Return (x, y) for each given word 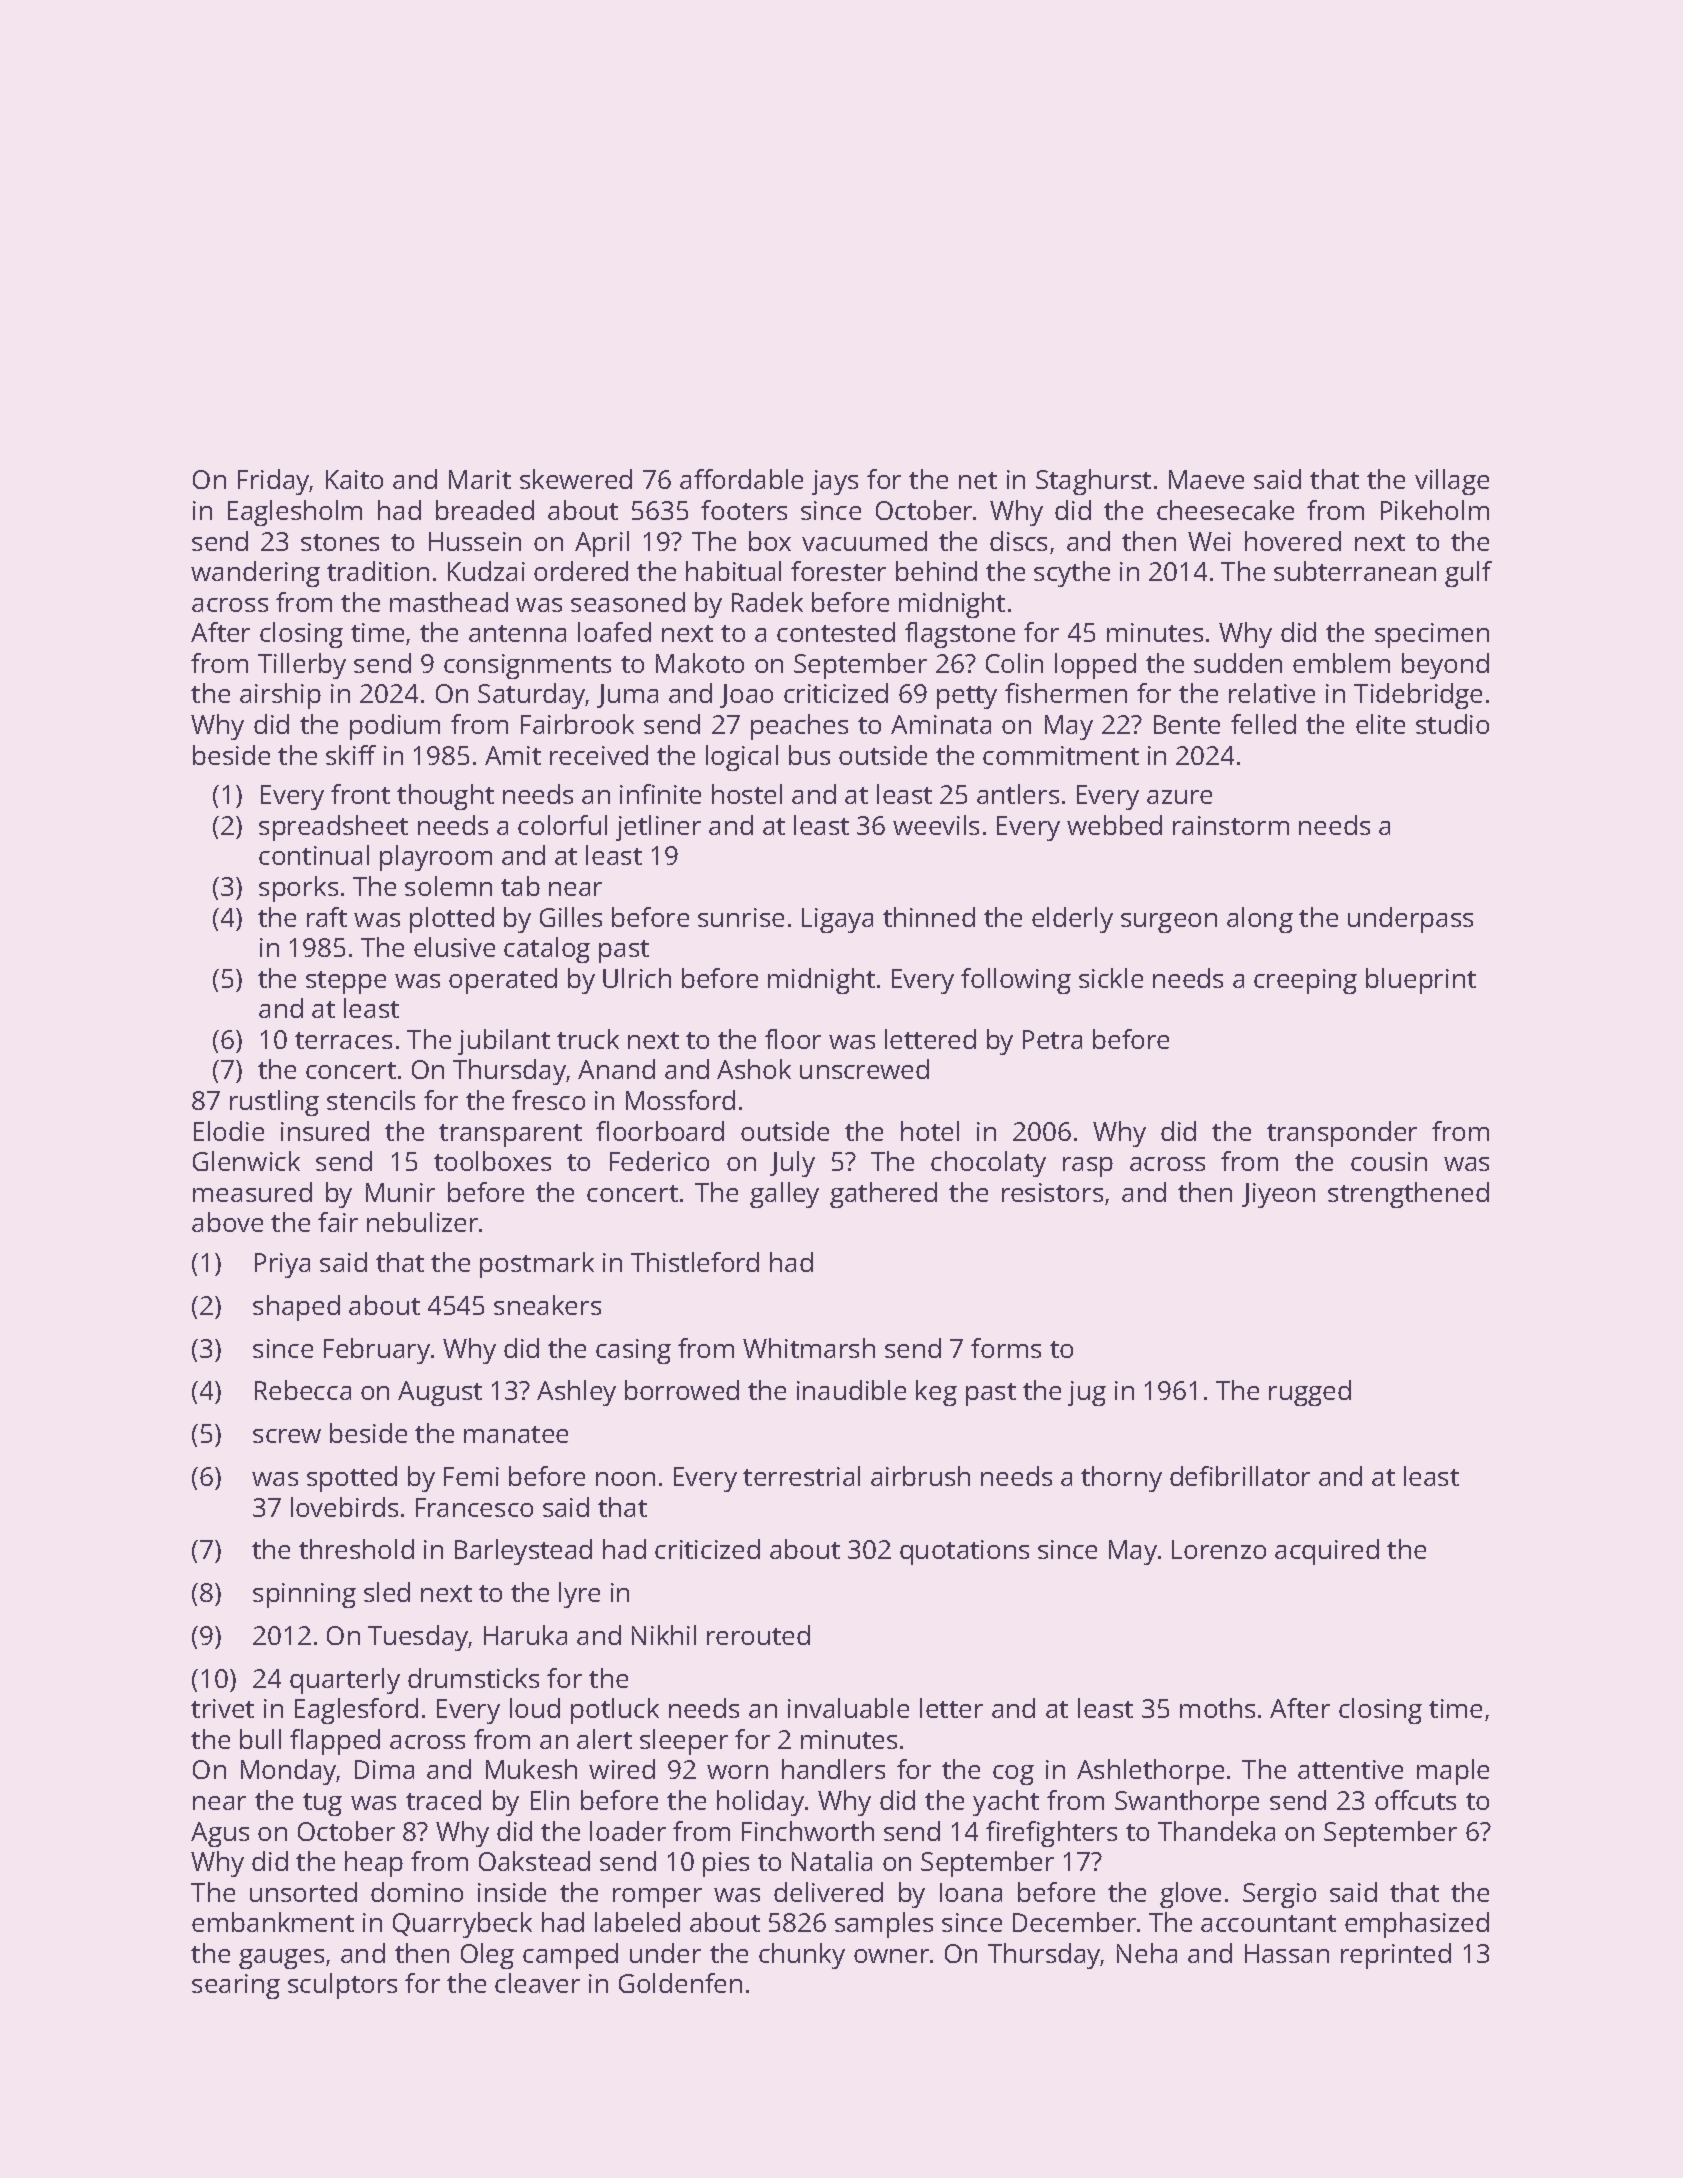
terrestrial (801, 1476)
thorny (1121, 1479)
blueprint (1421, 981)
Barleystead (523, 1552)
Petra (1052, 1039)
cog (1013, 1775)
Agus (220, 1834)
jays (835, 482)
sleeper (684, 1742)
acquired (1327, 1552)
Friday (274, 482)
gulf (1468, 574)
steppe (346, 982)
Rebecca (303, 1390)
